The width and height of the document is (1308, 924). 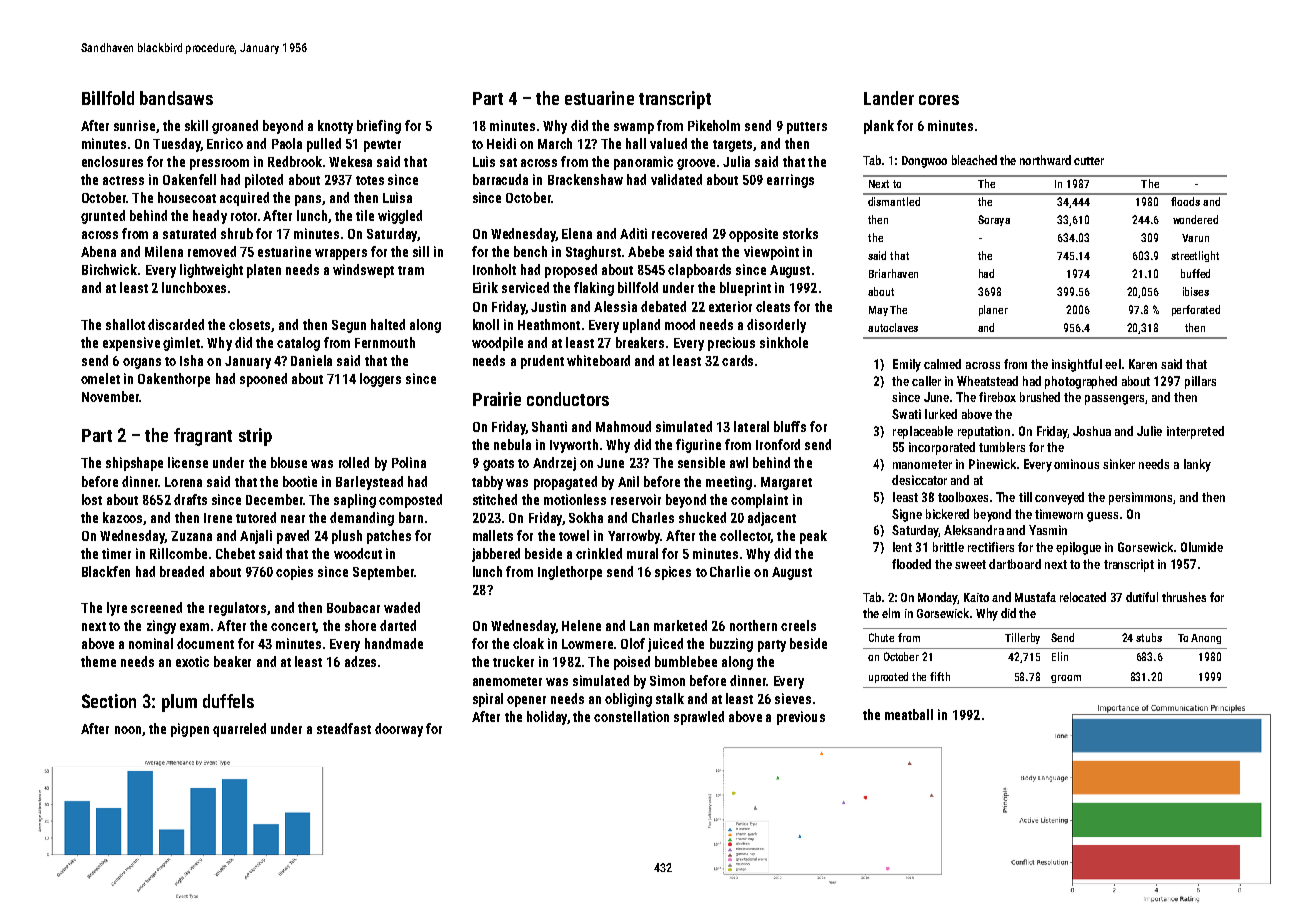 I want to click on Dongwoo, so click(x=924, y=162).
